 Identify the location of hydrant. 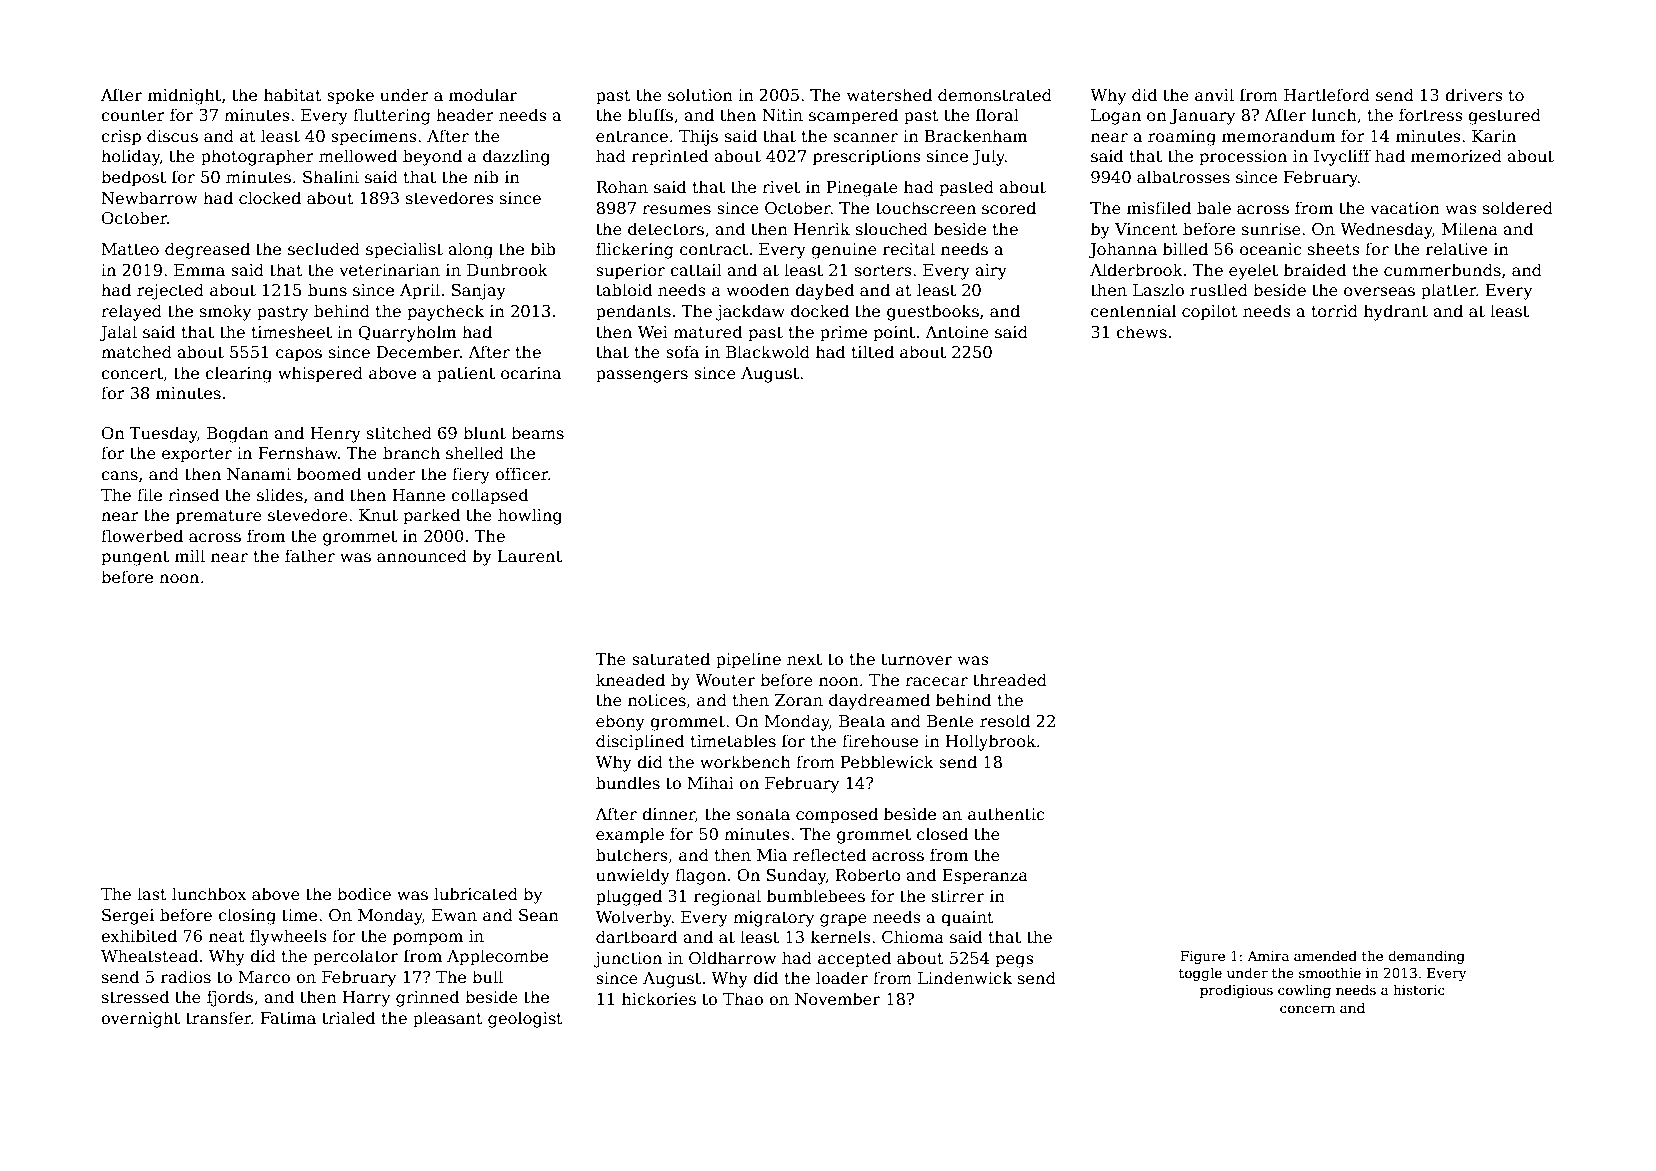
(1396, 312).
